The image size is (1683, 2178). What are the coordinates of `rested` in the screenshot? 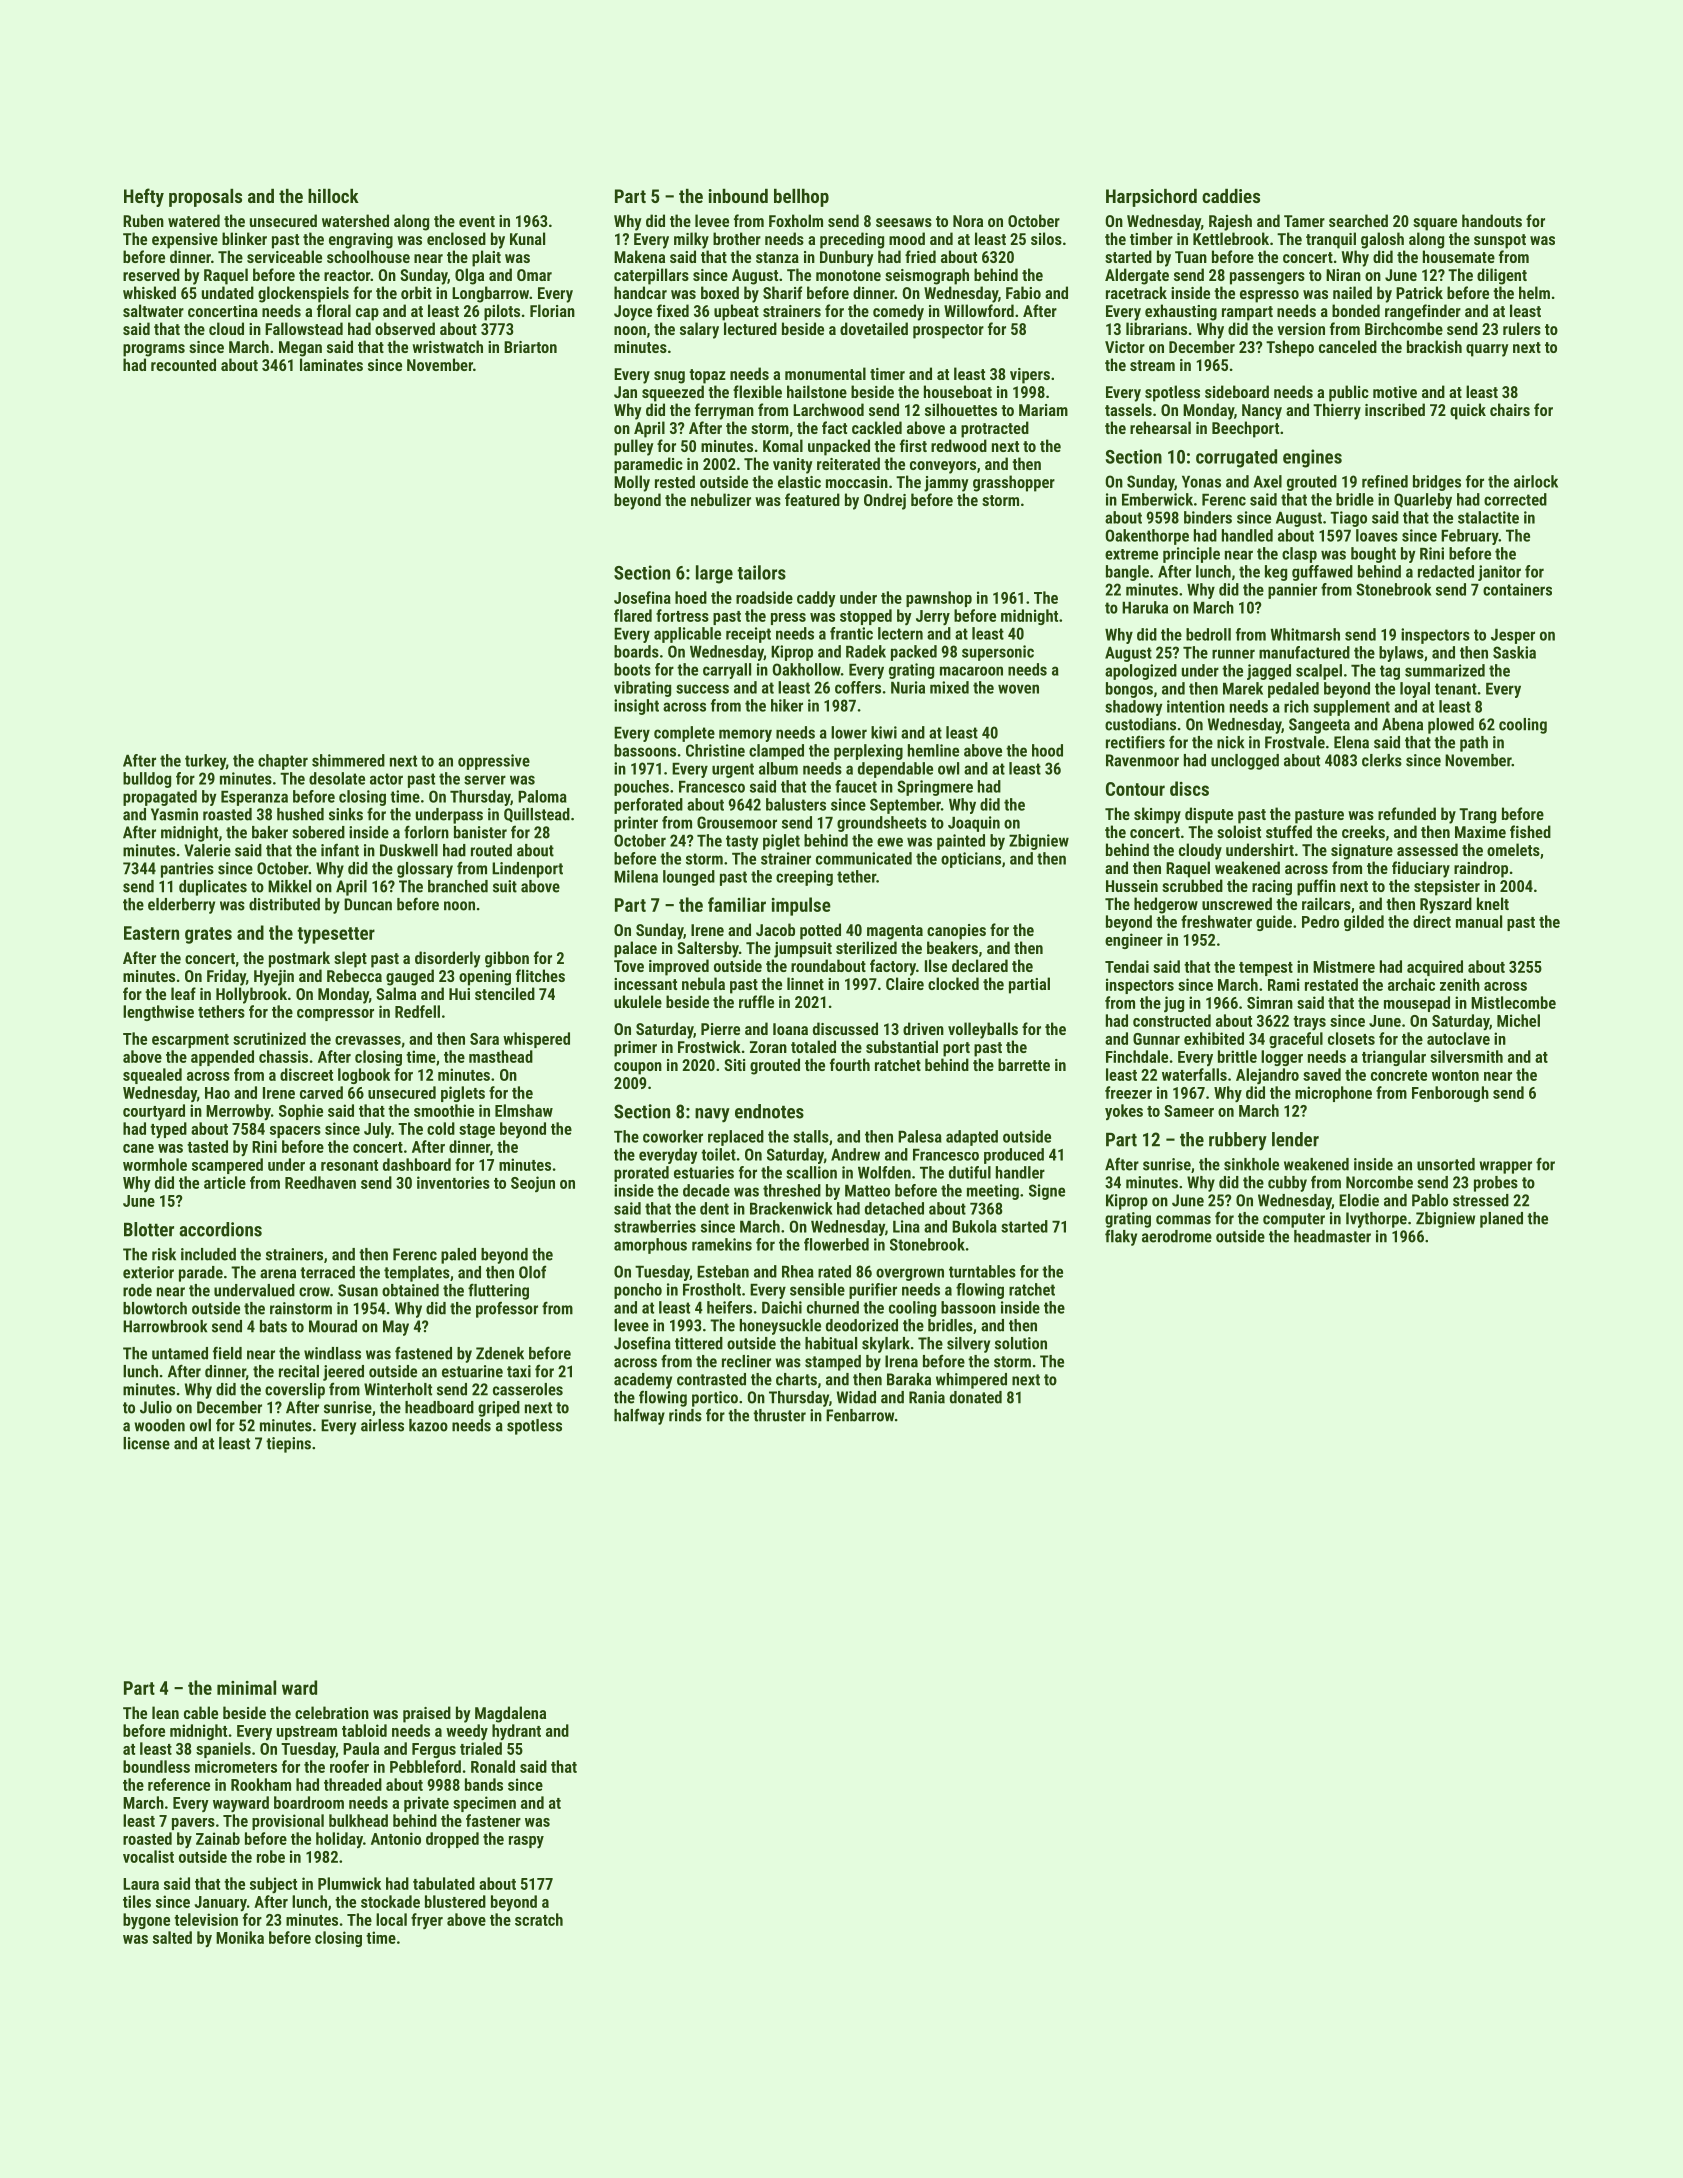 It's located at (675, 481).
